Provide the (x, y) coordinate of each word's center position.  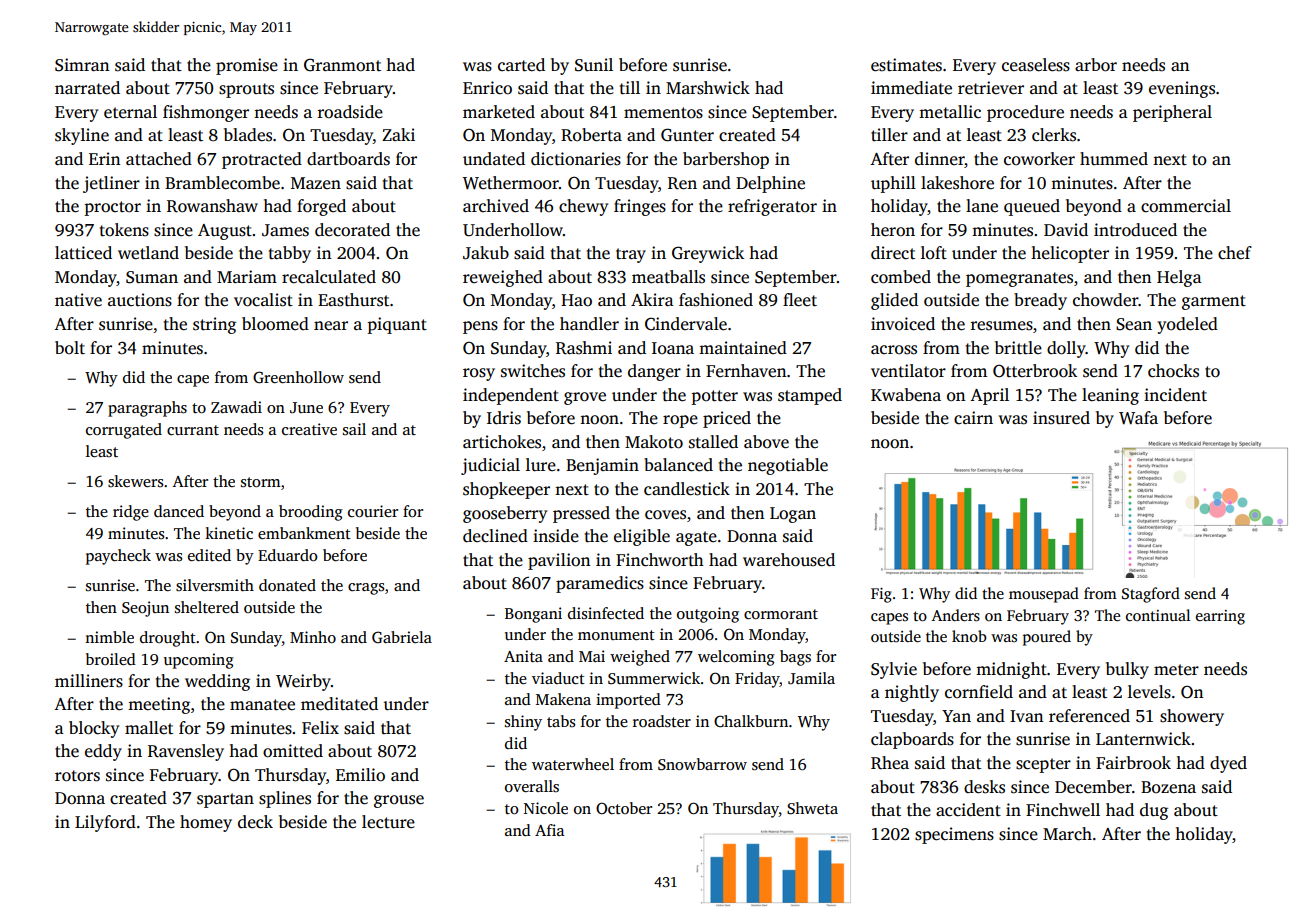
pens (480, 327)
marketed (499, 112)
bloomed (275, 324)
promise (247, 66)
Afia (549, 830)
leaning (1110, 396)
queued (1032, 207)
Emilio (360, 775)
